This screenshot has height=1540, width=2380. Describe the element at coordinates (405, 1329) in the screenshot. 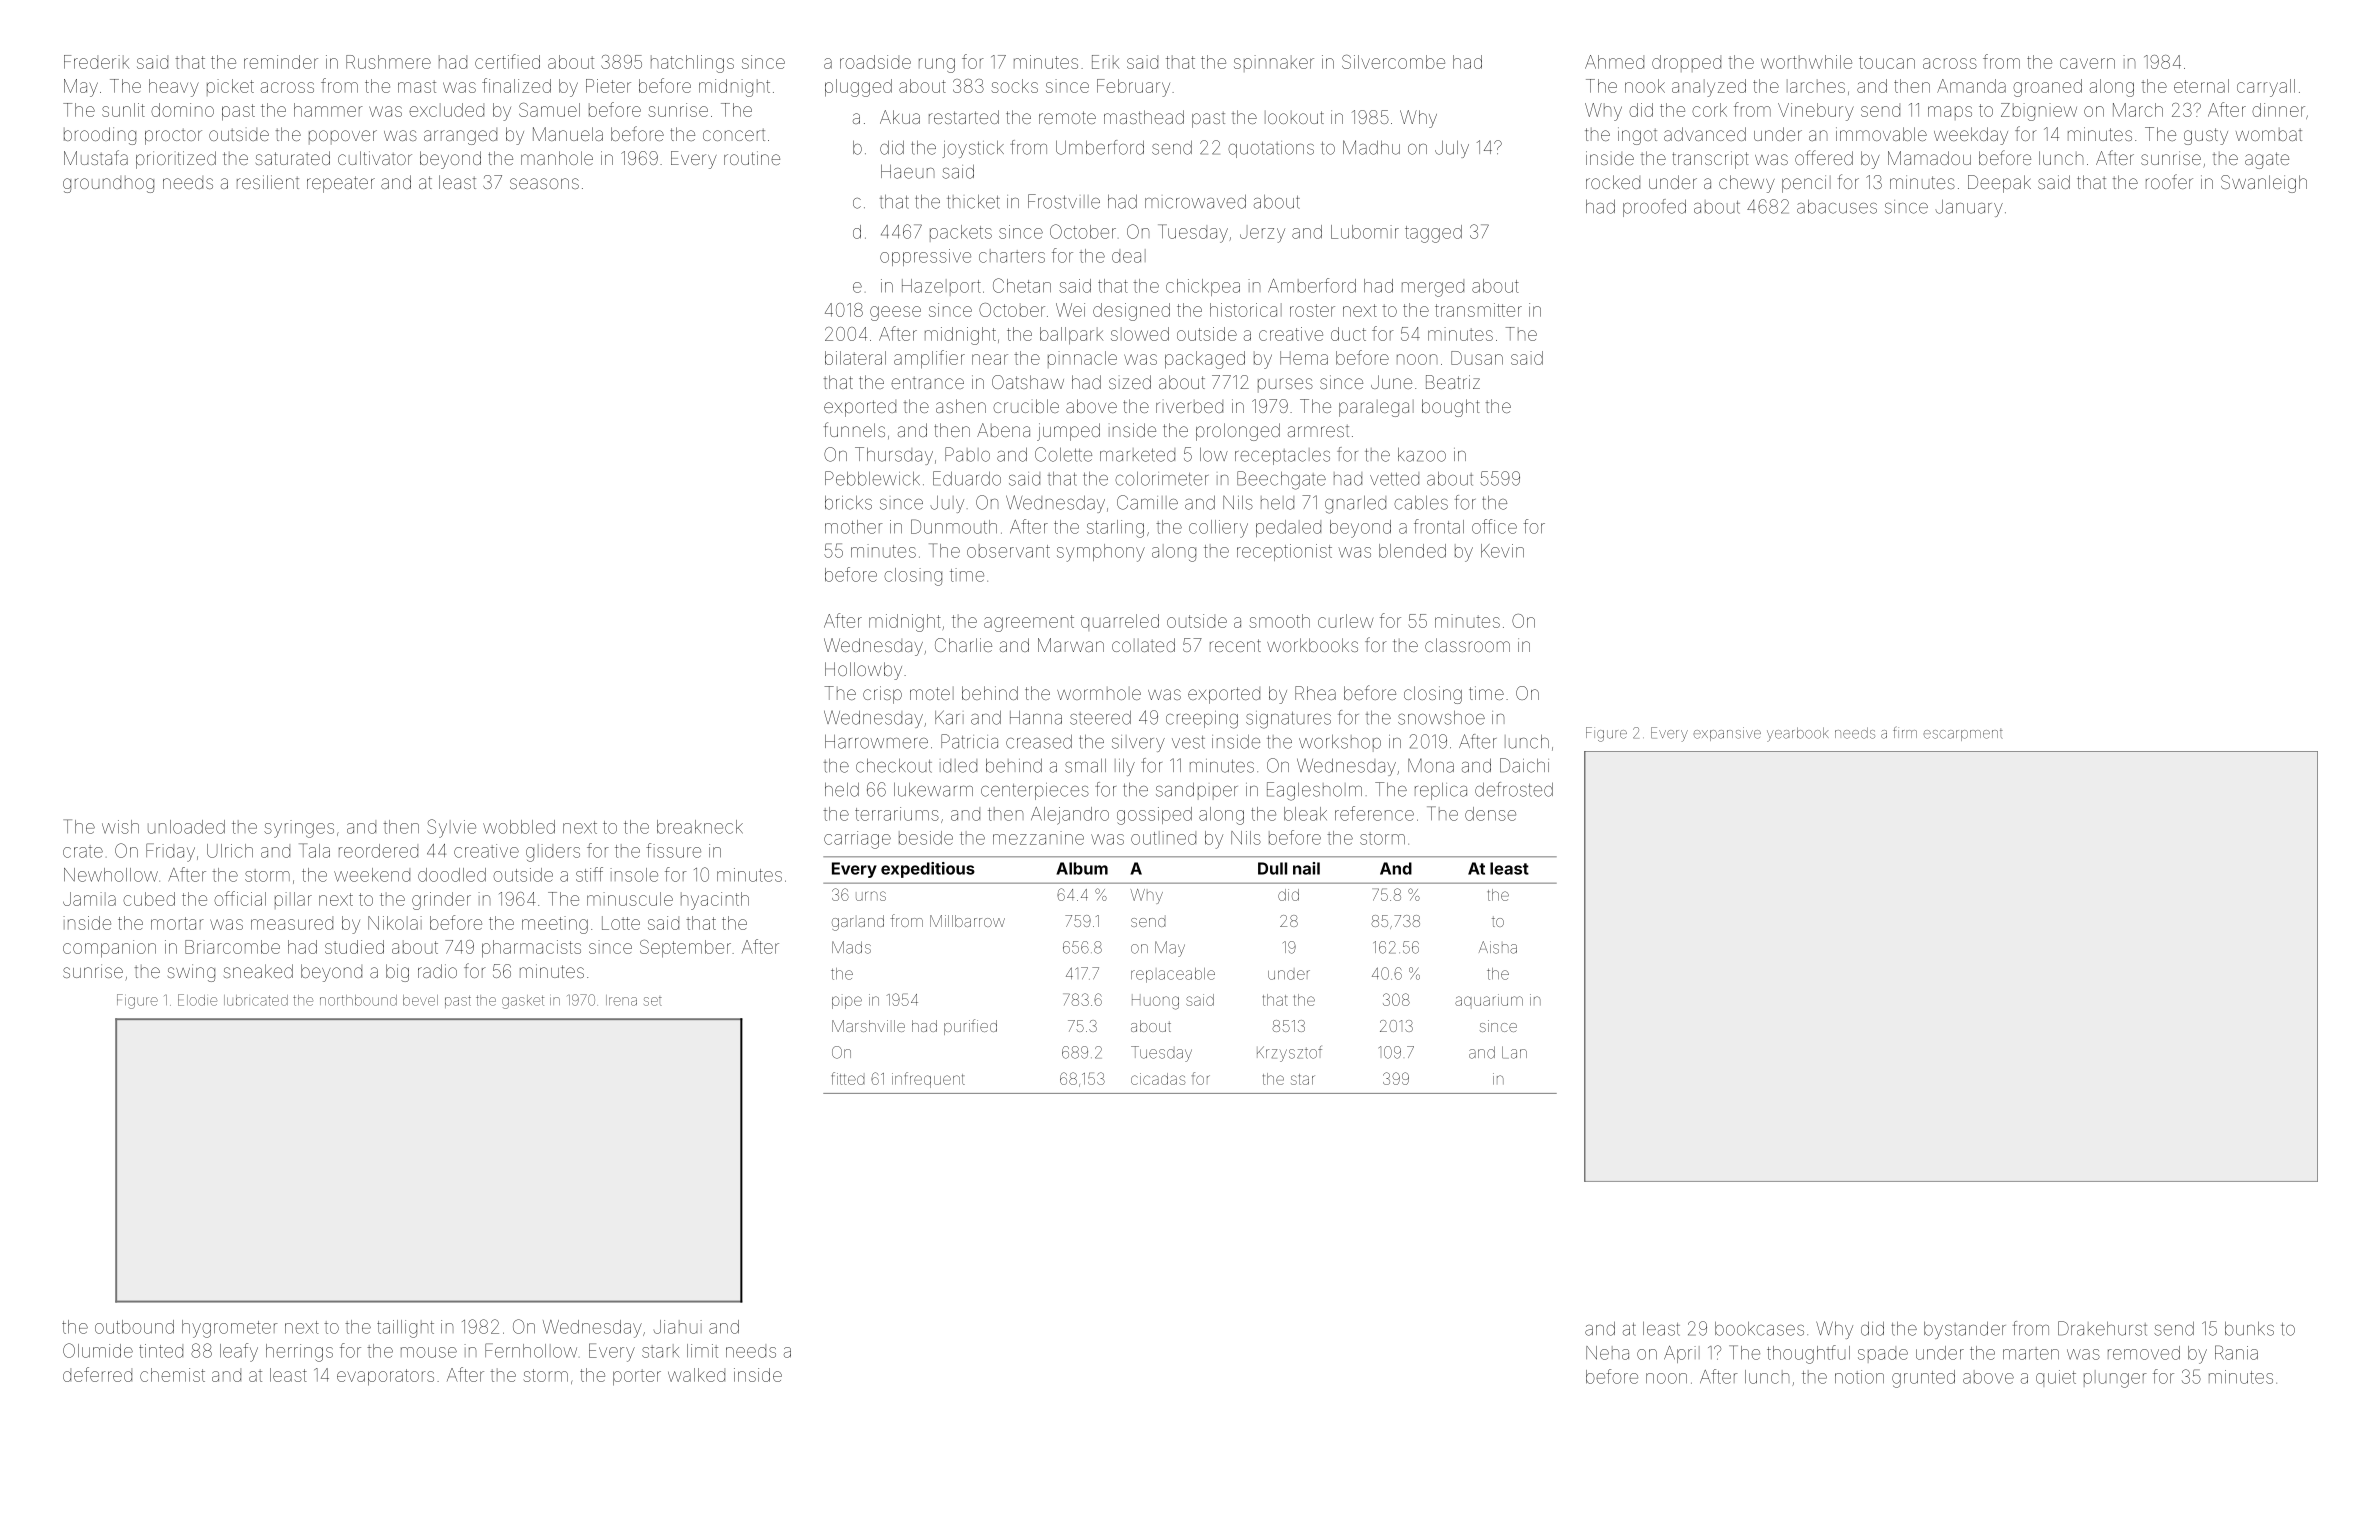

I see `taillight` at that location.
